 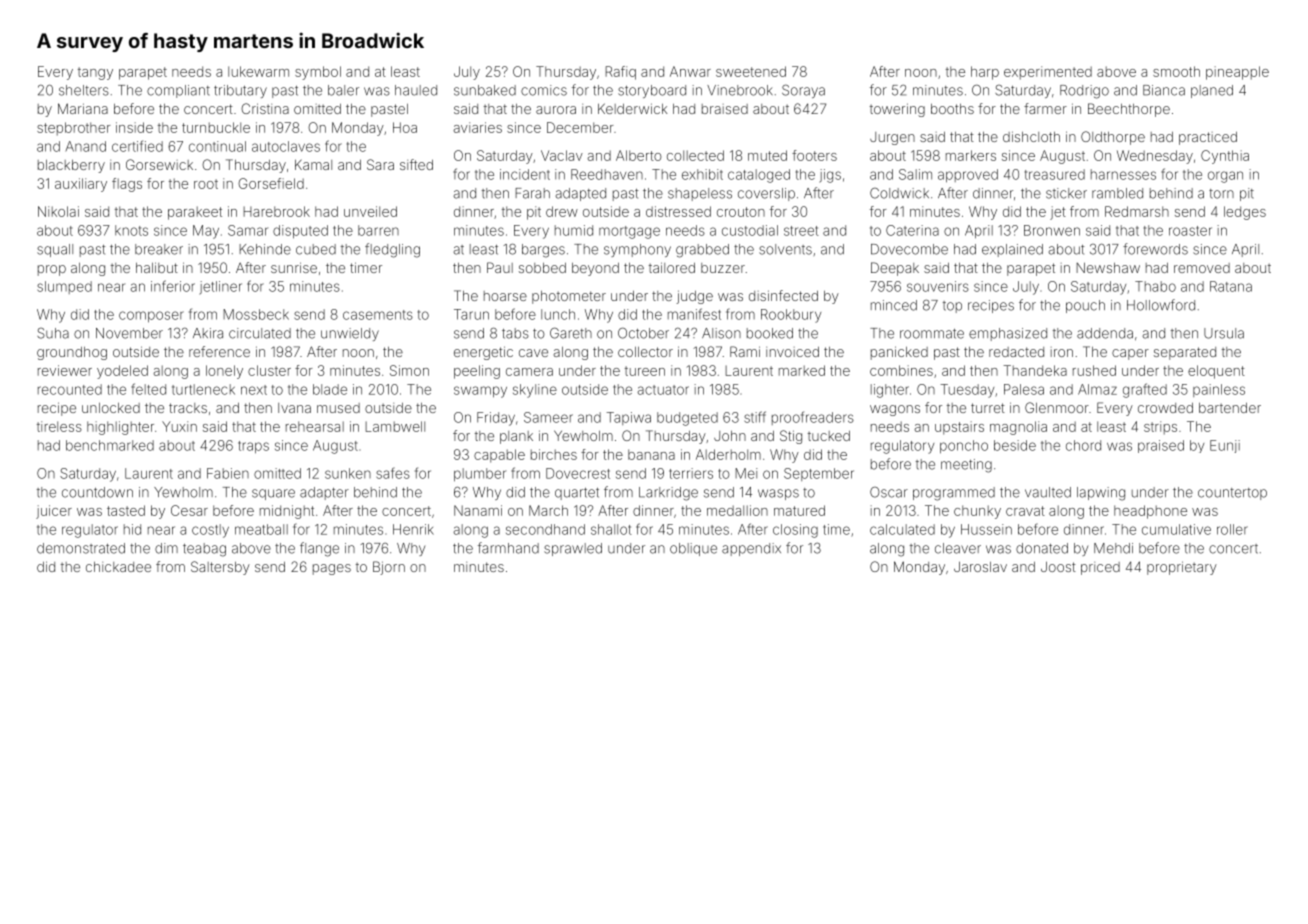 I want to click on sweetened, so click(x=751, y=71).
